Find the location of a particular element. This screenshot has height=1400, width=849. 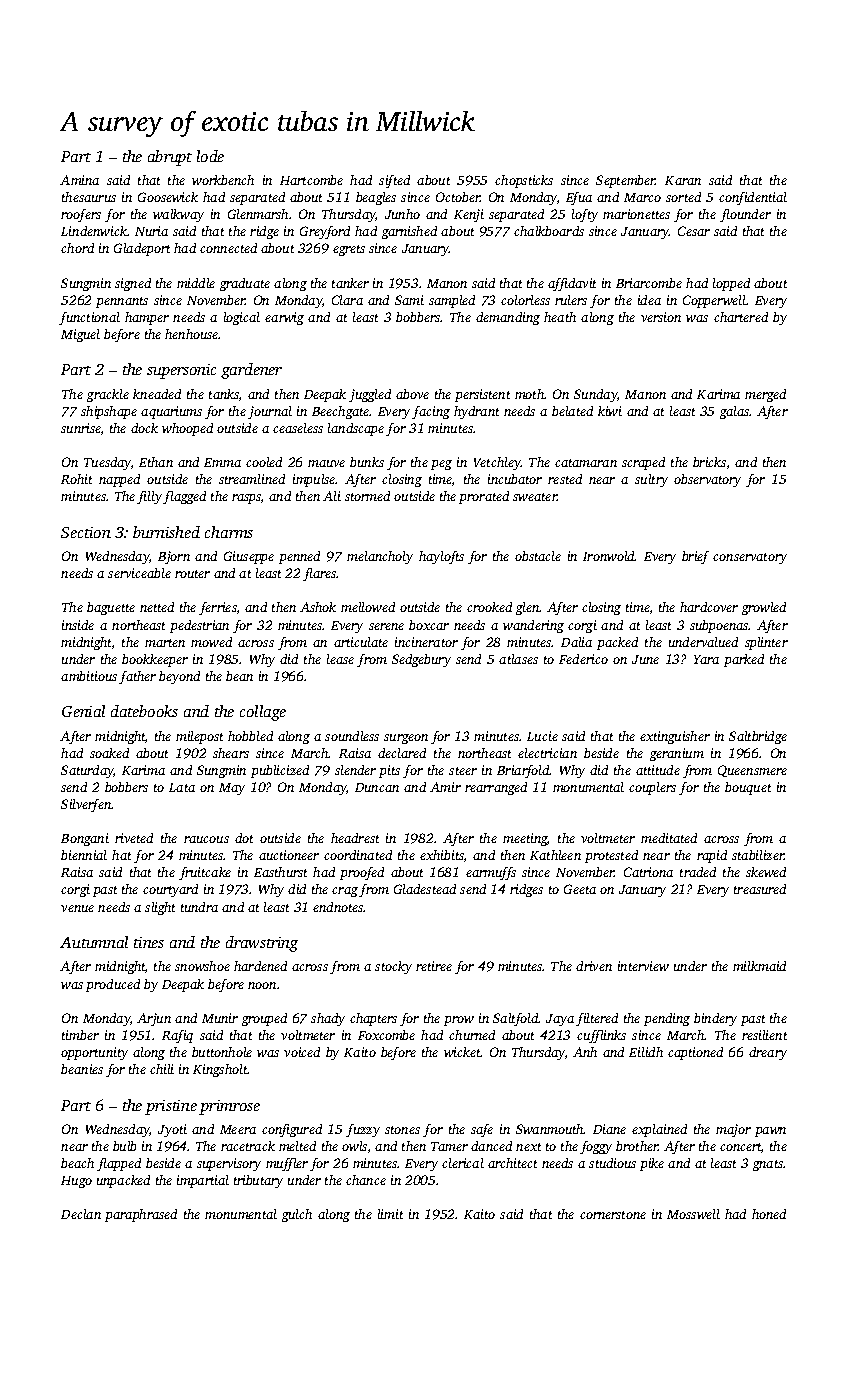

opportunity is located at coordinates (94, 1053).
